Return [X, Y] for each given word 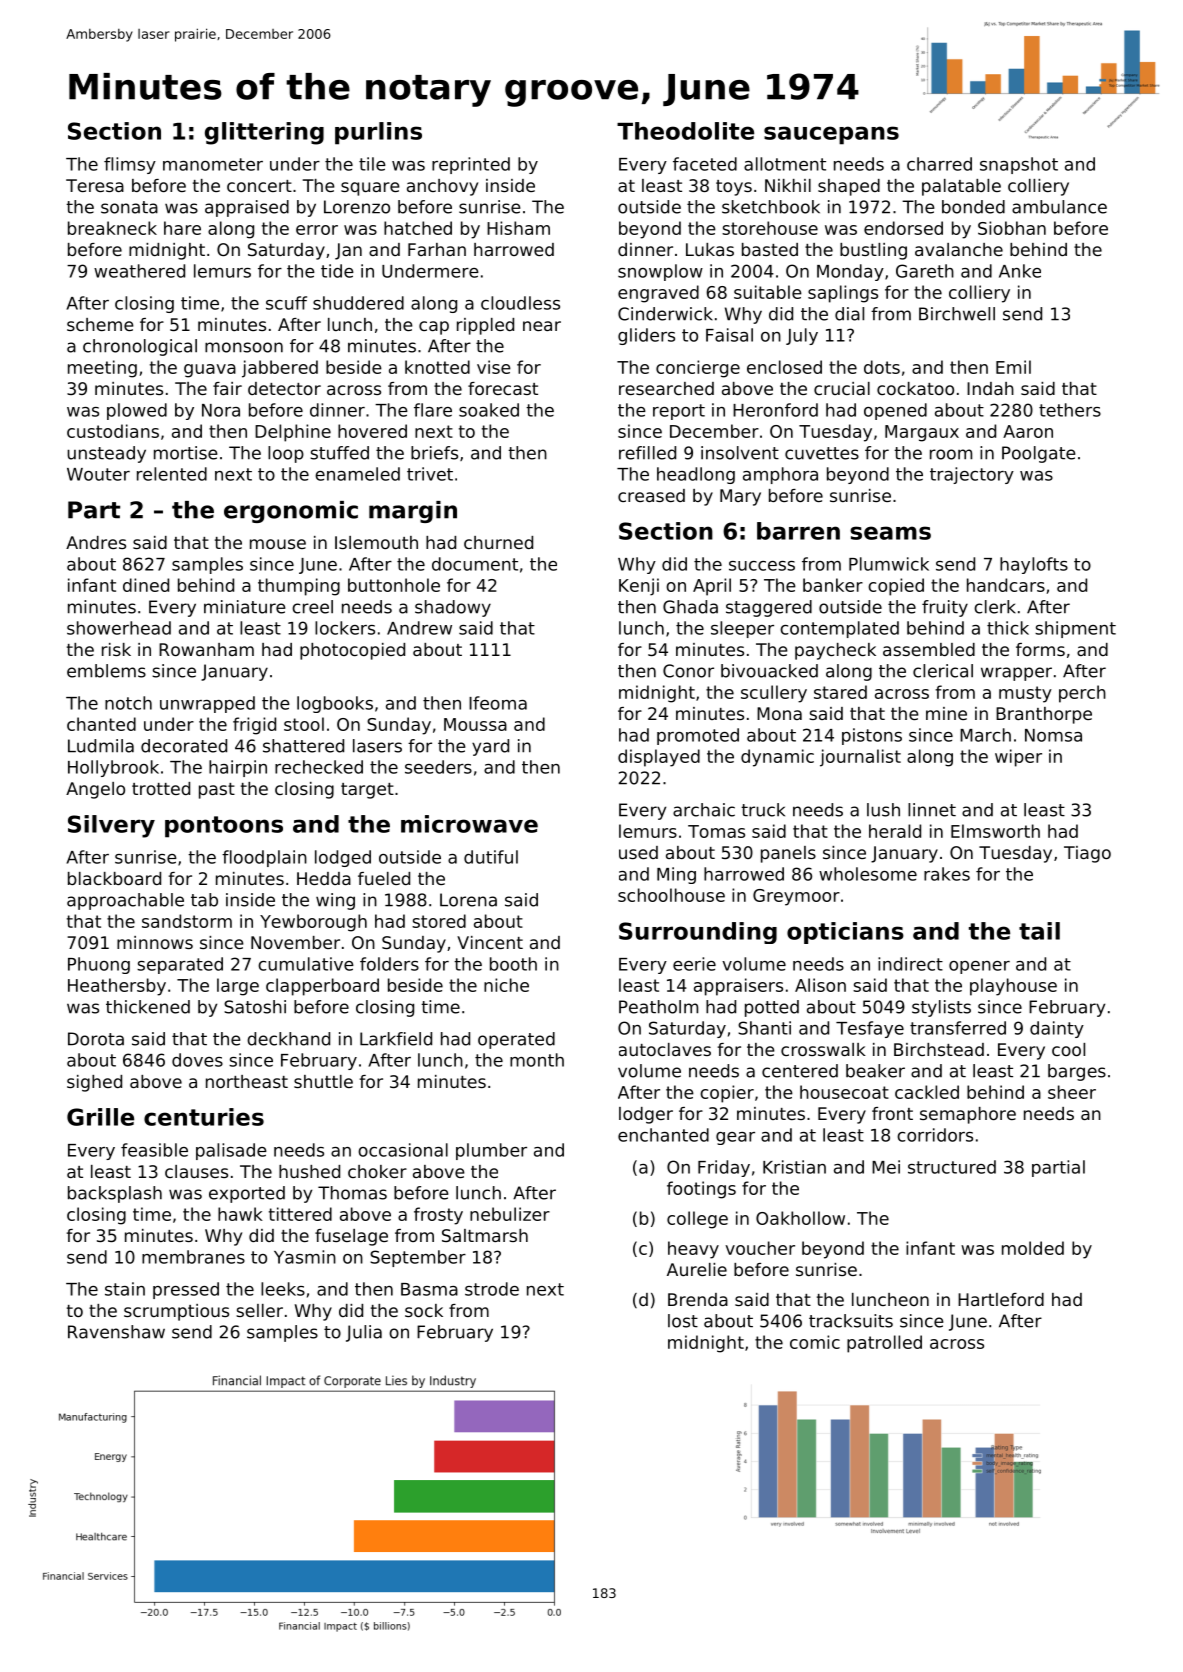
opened [895, 411]
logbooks [335, 704]
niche [506, 985]
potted [772, 1008]
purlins [378, 133]
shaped [849, 187]
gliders [646, 336]
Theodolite [685, 131]
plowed [137, 411]
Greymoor [796, 897]
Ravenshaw [116, 1332]
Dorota [96, 1039]
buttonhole [394, 585]
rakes [947, 874]
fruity [945, 608]
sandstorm [187, 921]
